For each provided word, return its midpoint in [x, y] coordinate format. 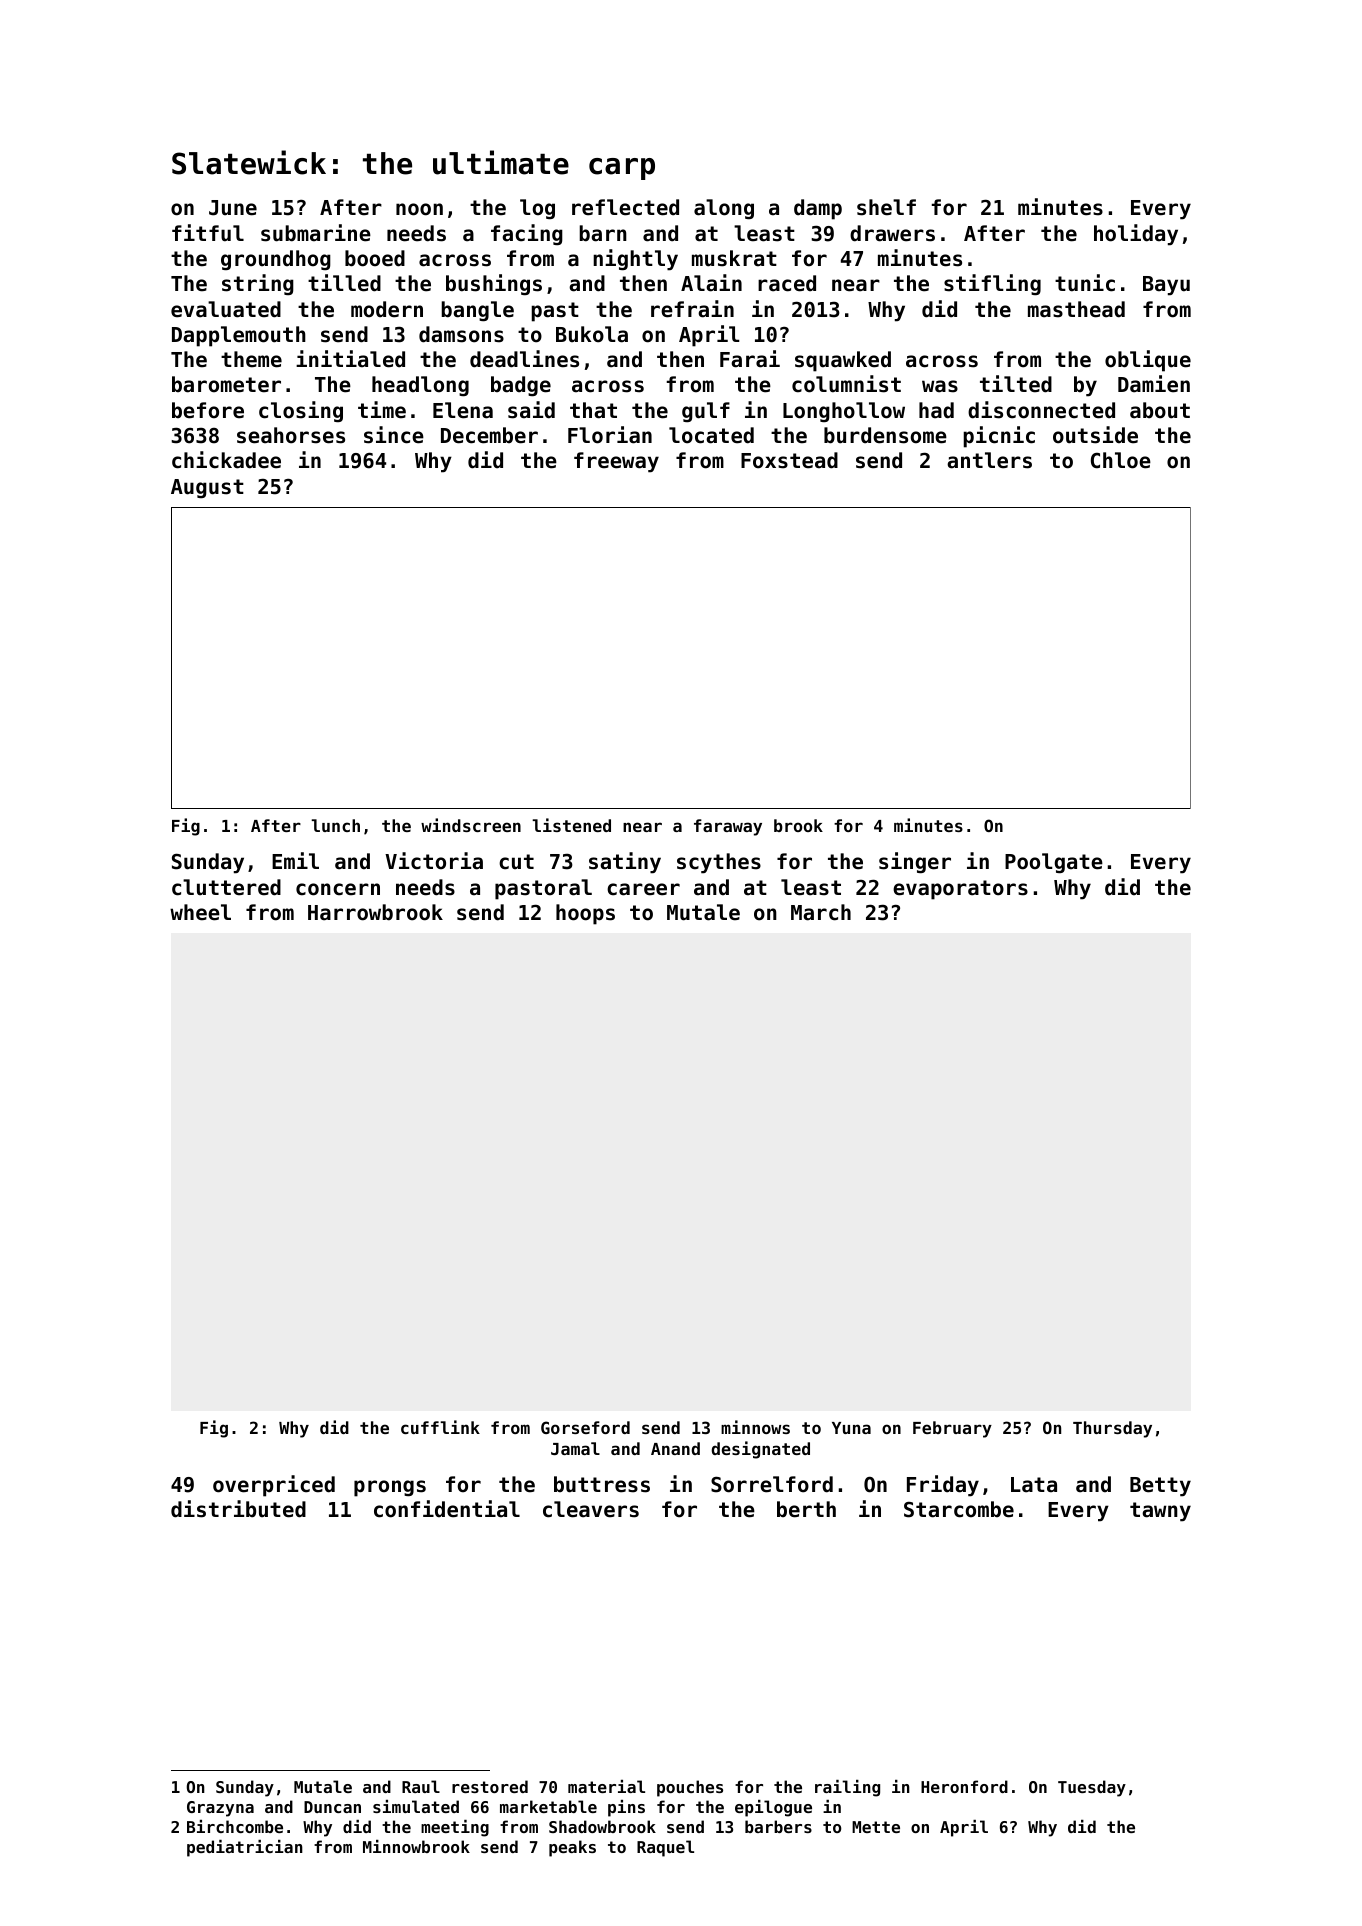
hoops [585, 914]
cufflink [440, 1427]
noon [419, 209]
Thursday [1112, 1429]
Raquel [665, 1848]
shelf [886, 207]
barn [603, 233]
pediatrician [245, 1848]
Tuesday [1092, 1788]
